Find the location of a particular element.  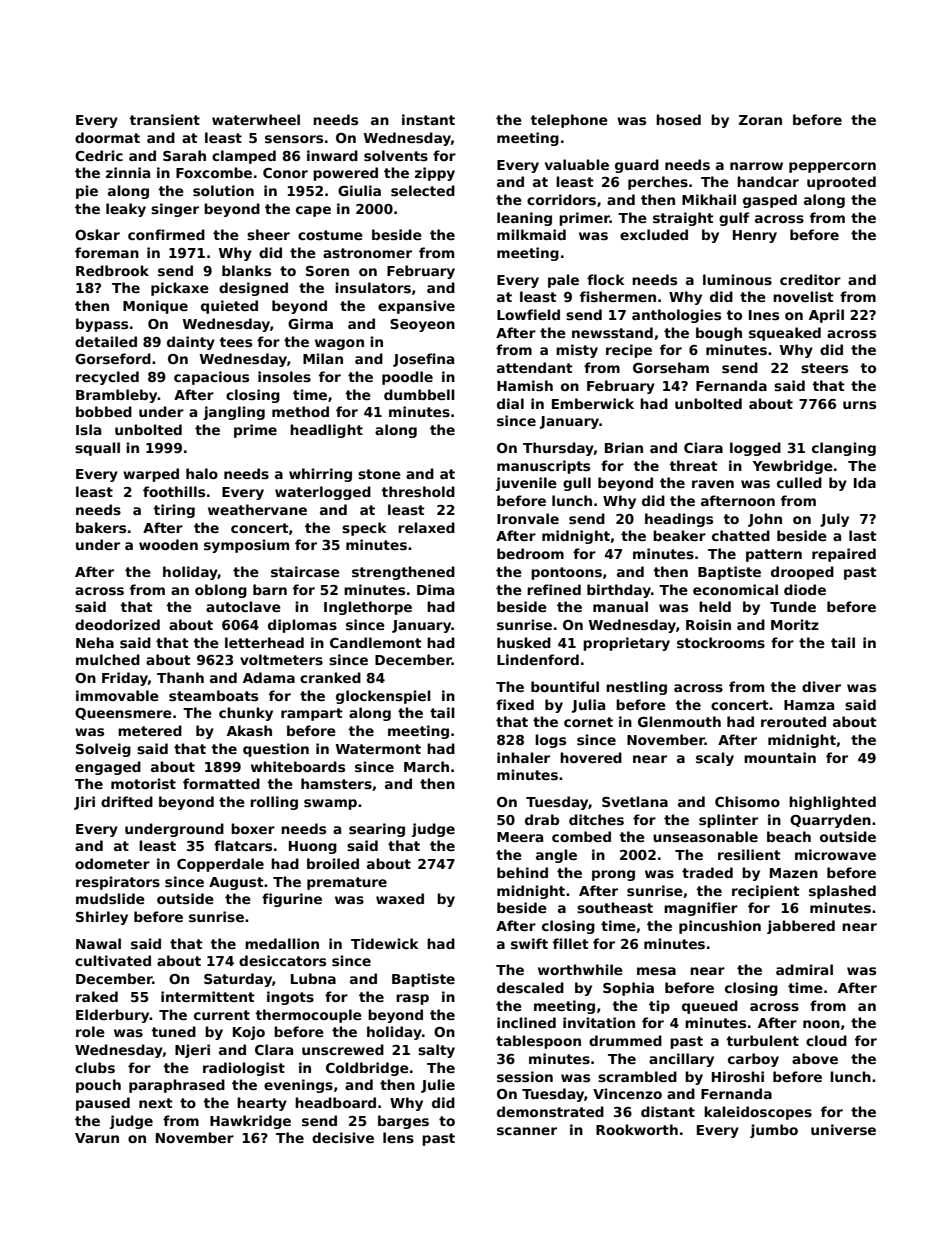

solvents is located at coordinates (396, 155).
